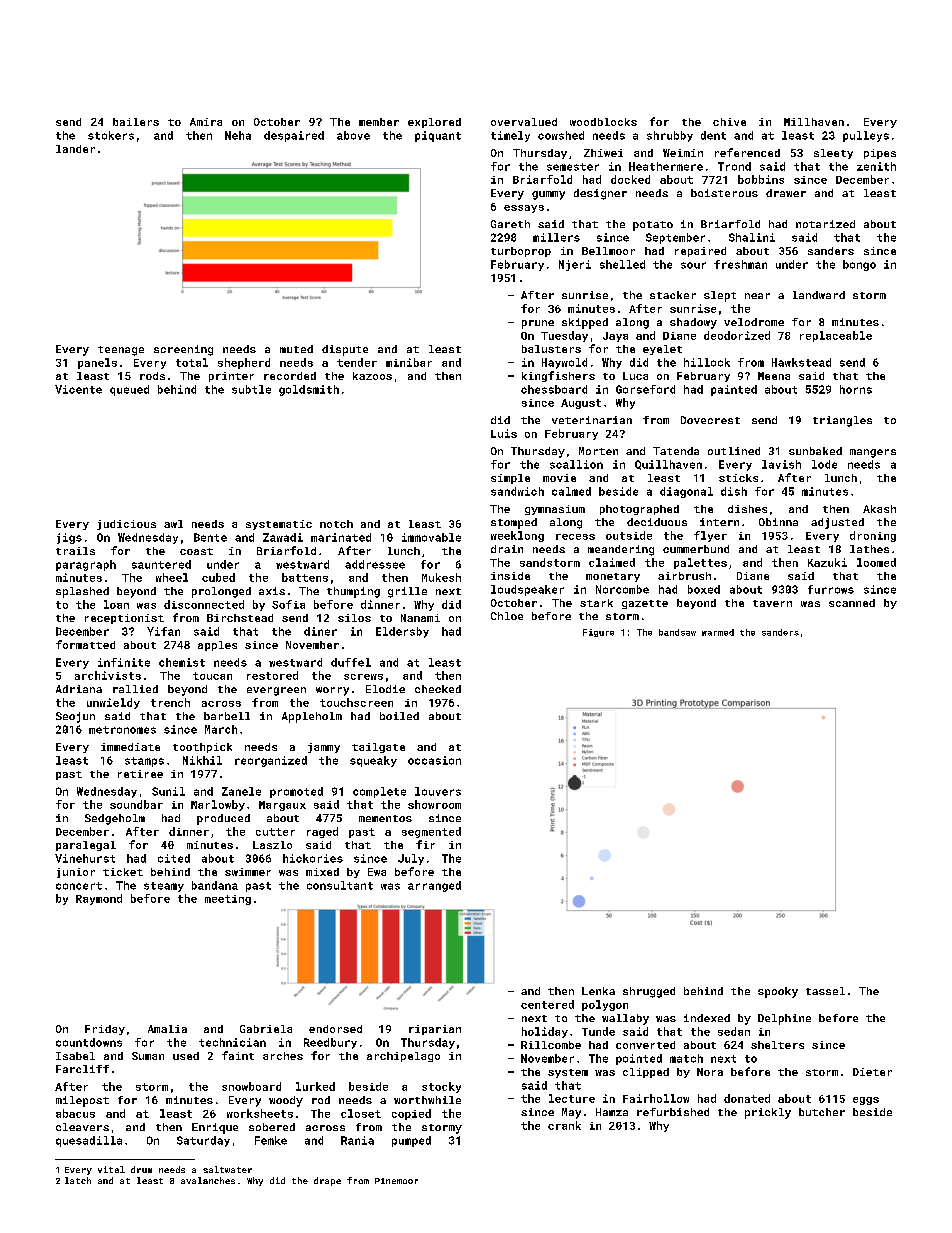 The height and width of the image is (1233, 952). I want to click on lander, so click(75, 149).
